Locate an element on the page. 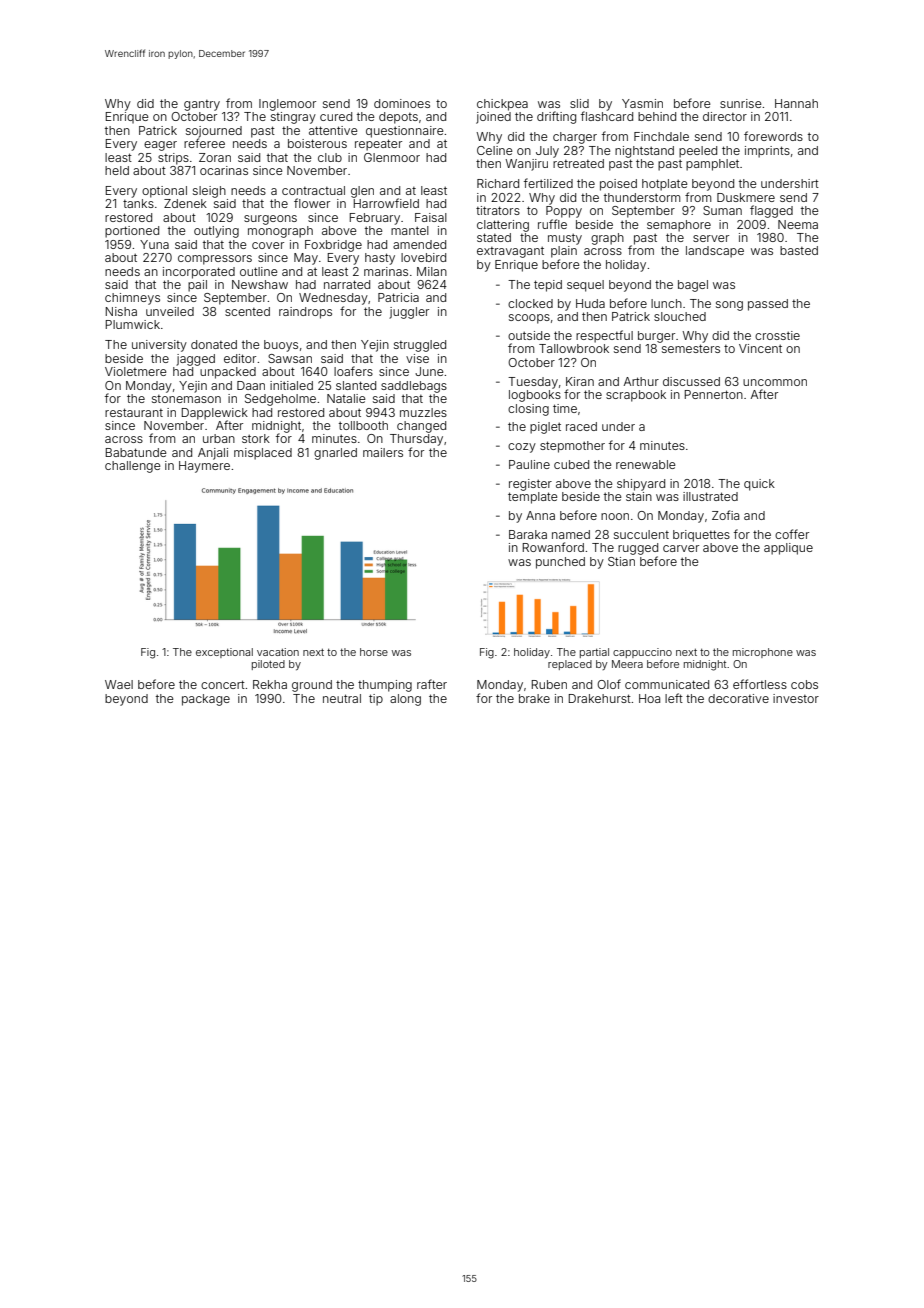 This image has height=1308, width=924. challenge is located at coordinates (133, 467).
